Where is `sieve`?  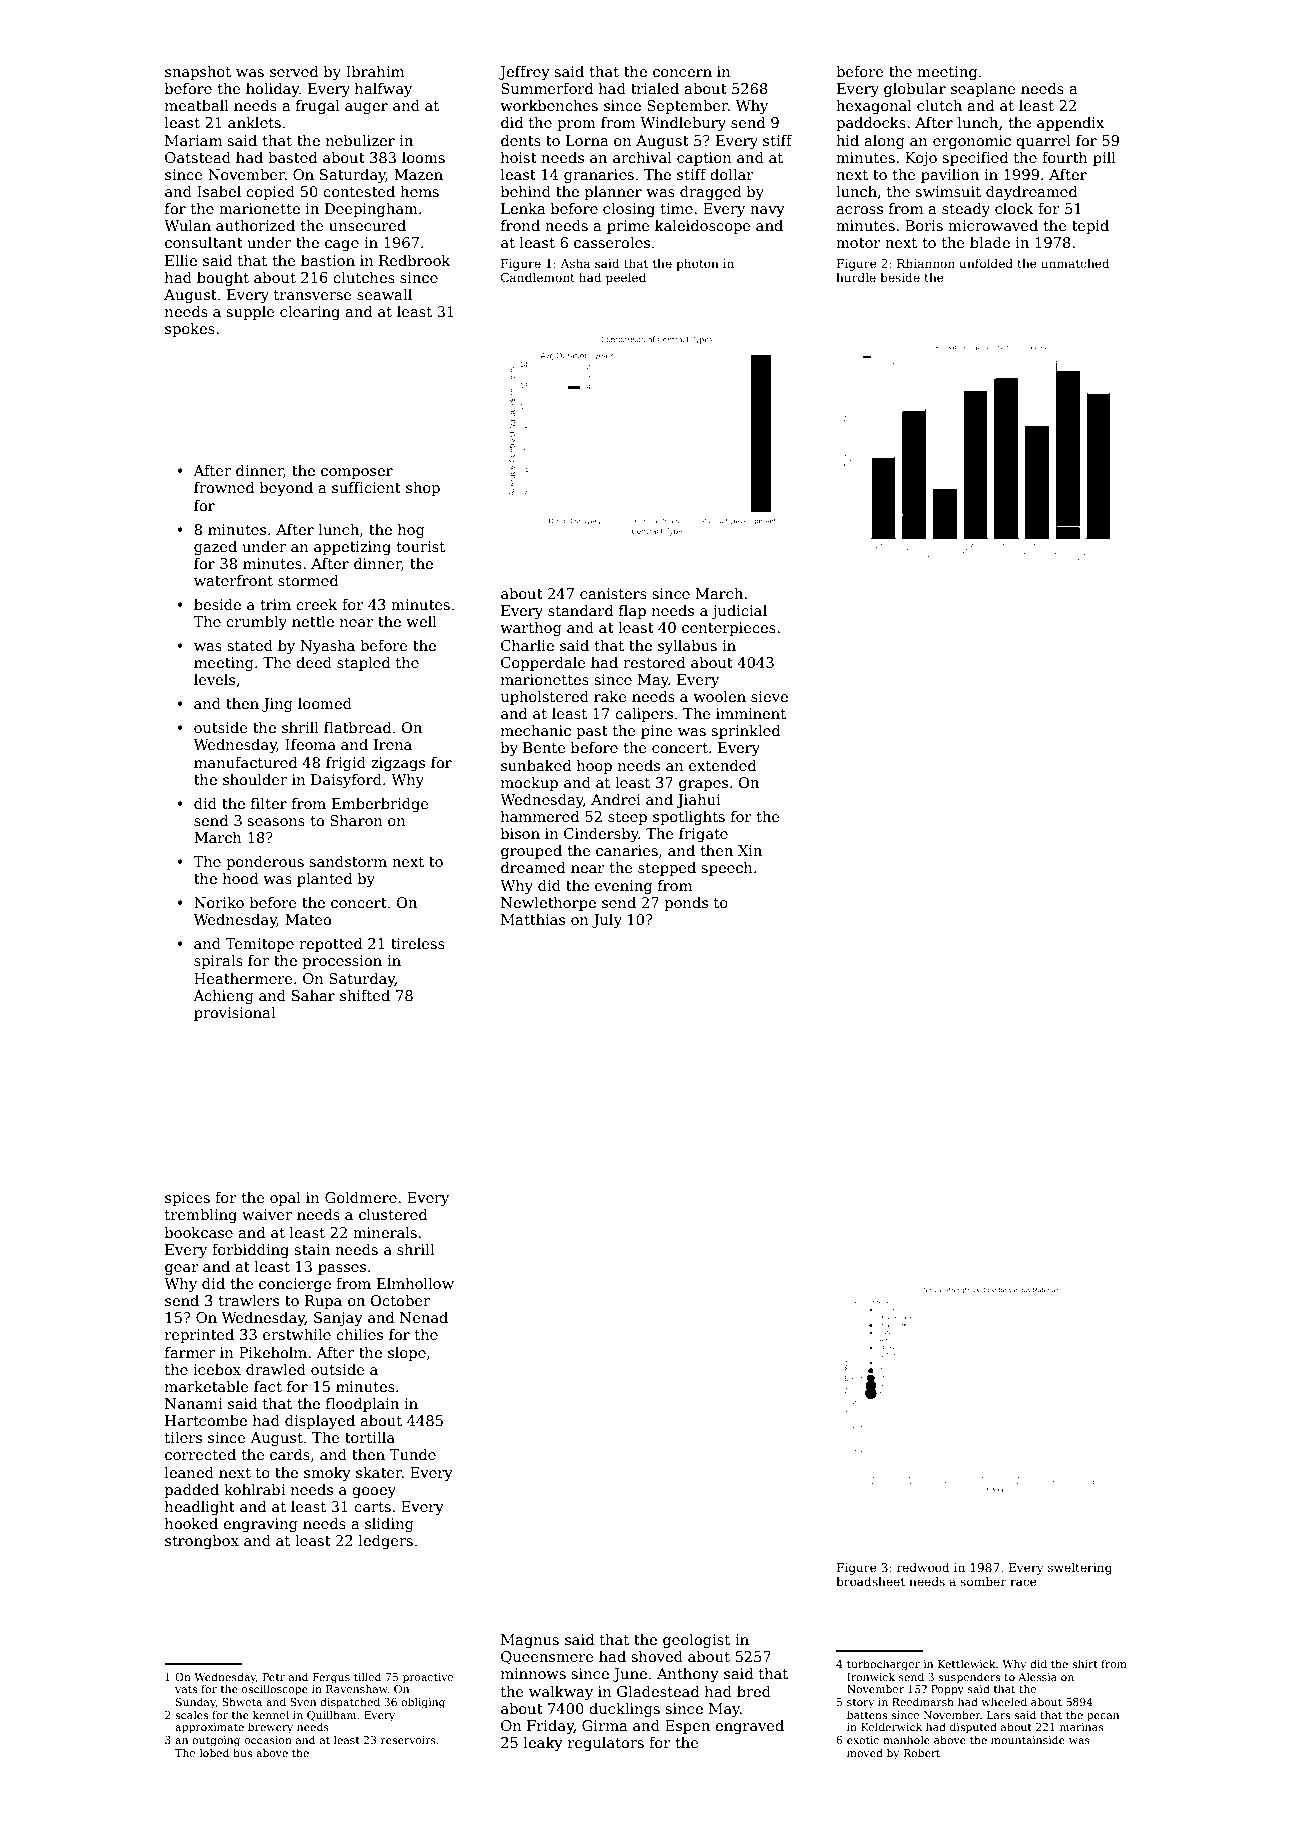
sieve is located at coordinates (769, 696).
